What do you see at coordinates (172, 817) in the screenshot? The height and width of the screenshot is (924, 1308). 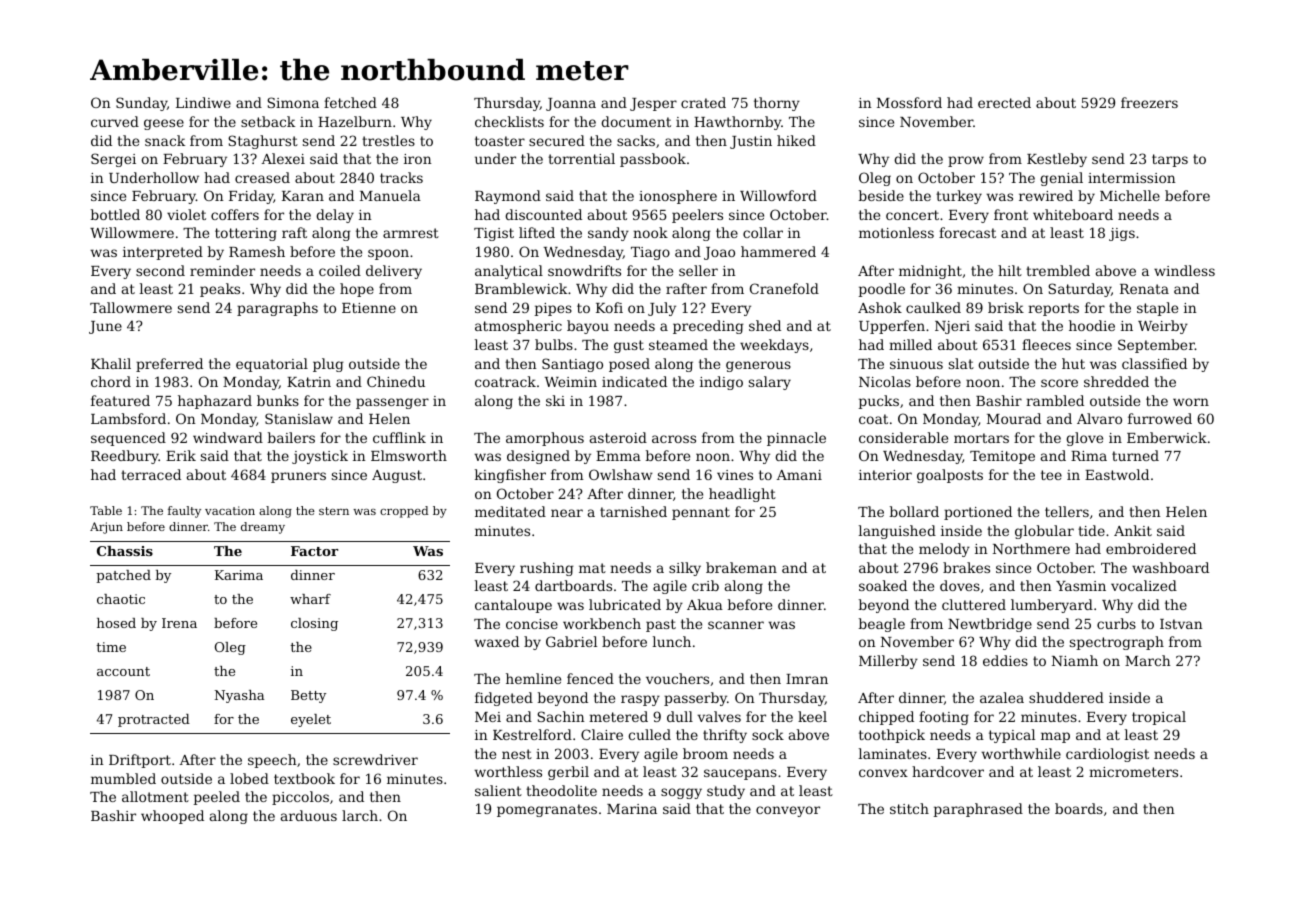 I see `whooped` at bounding box center [172, 817].
